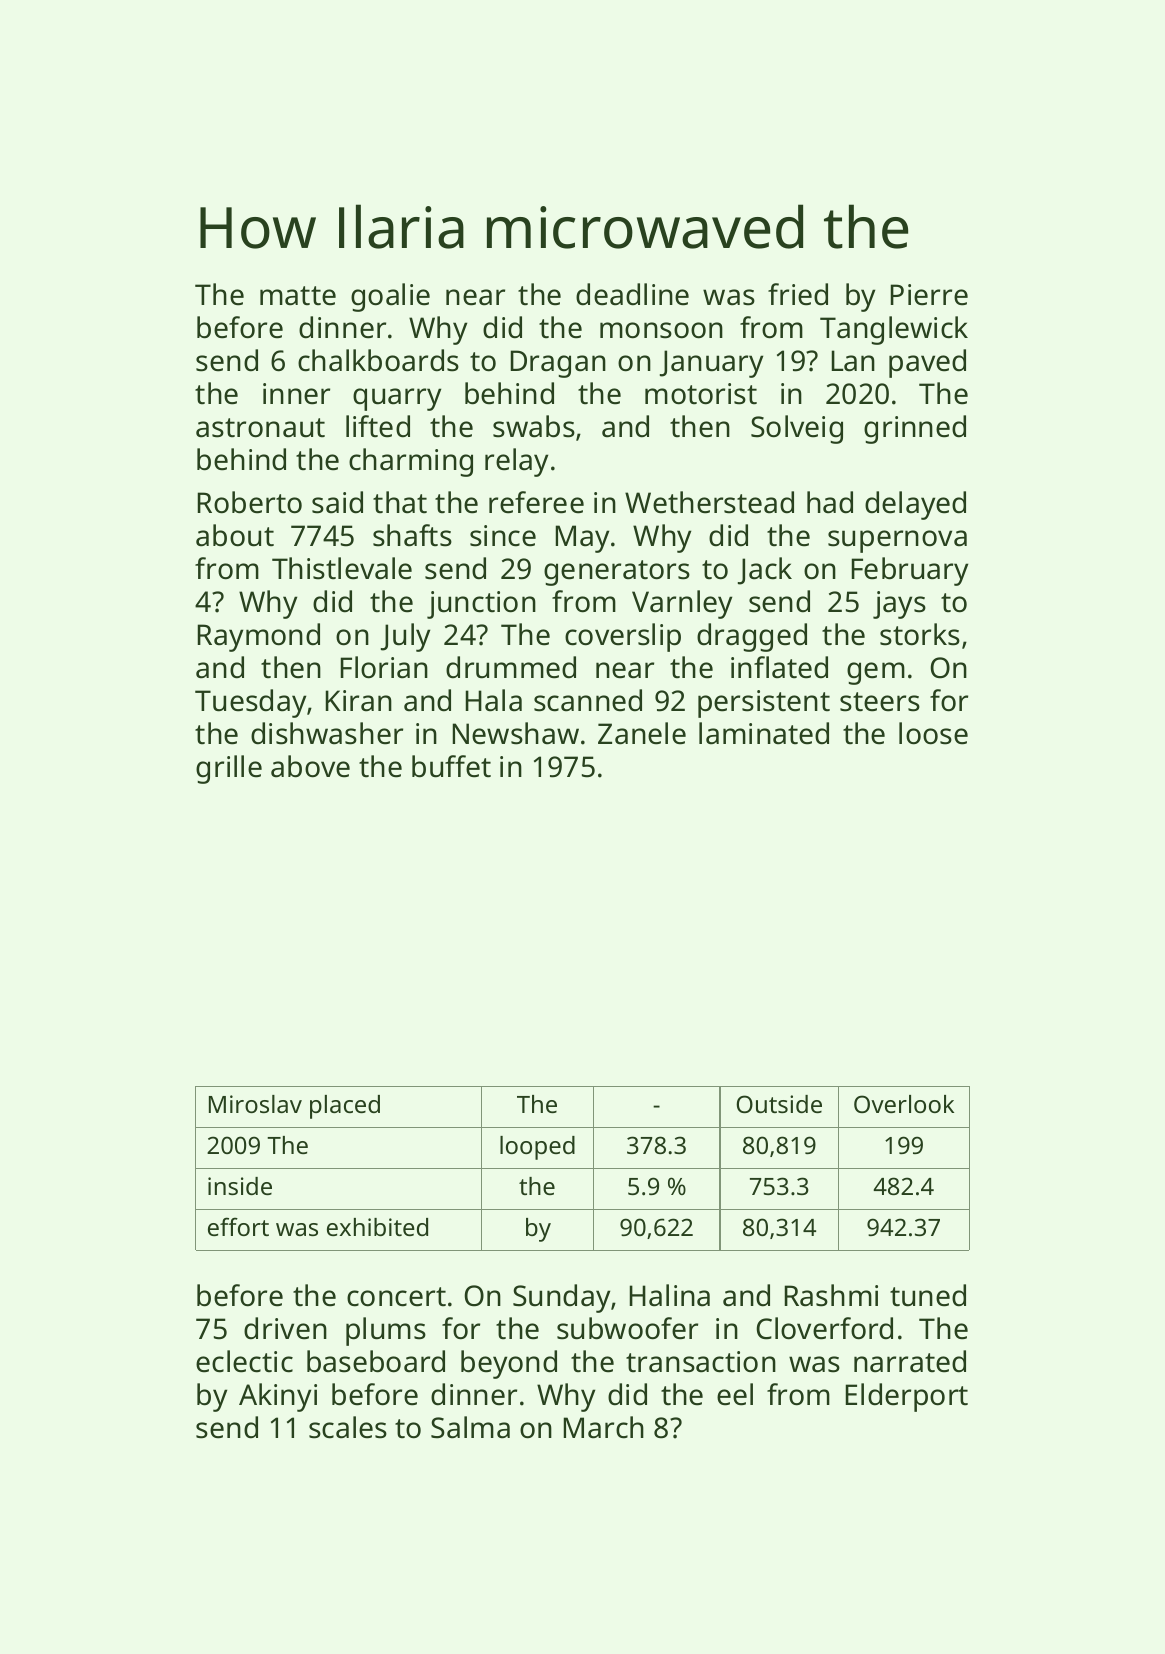  I want to click on Pierre, so click(929, 295).
